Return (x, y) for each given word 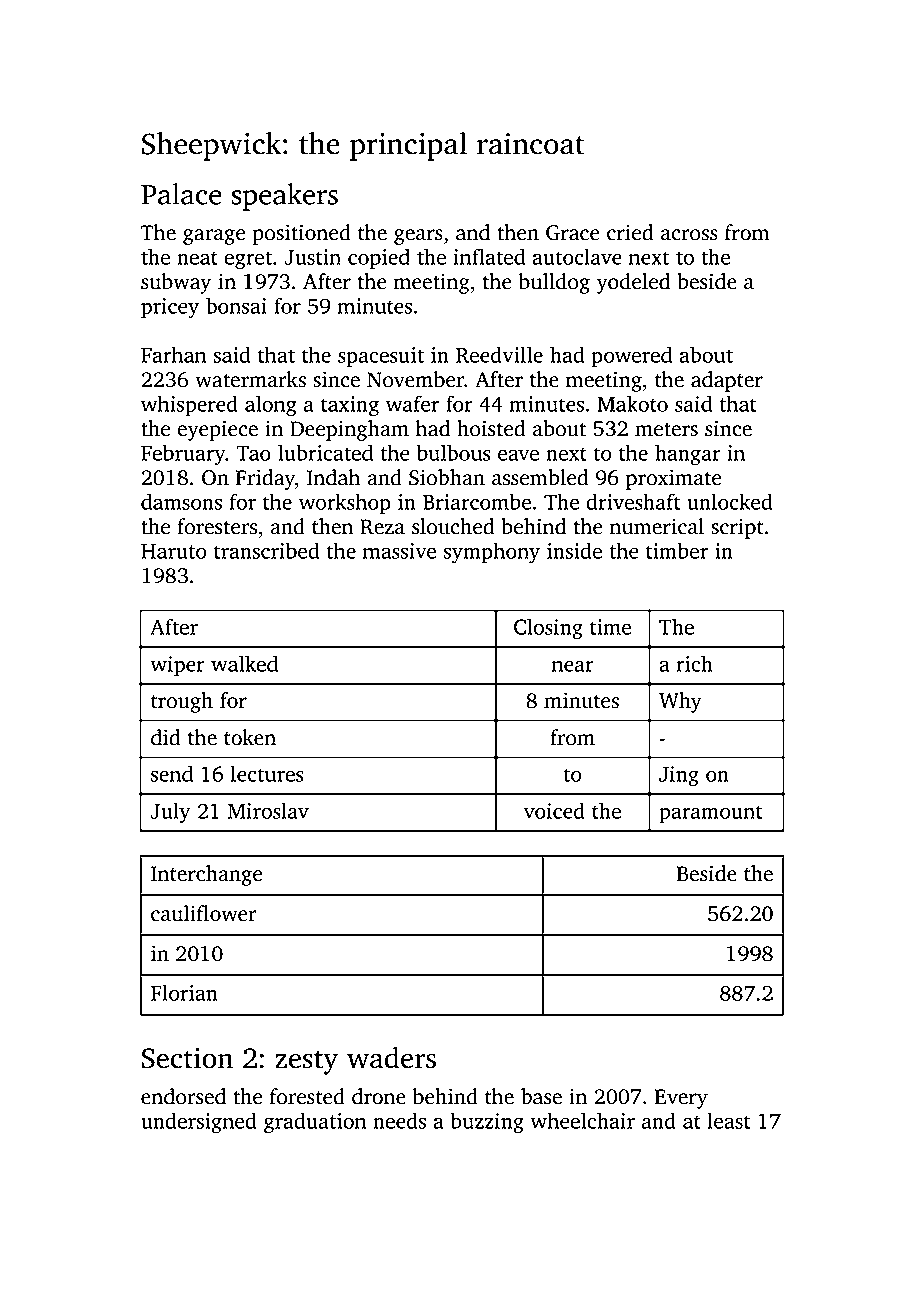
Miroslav (268, 810)
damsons (181, 501)
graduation (315, 1123)
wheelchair (582, 1120)
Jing (679, 776)
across (689, 235)
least (729, 1120)
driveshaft (633, 501)
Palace (181, 194)
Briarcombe (477, 501)
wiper (177, 666)
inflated (489, 256)
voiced (554, 810)
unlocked (729, 501)
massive (399, 551)
